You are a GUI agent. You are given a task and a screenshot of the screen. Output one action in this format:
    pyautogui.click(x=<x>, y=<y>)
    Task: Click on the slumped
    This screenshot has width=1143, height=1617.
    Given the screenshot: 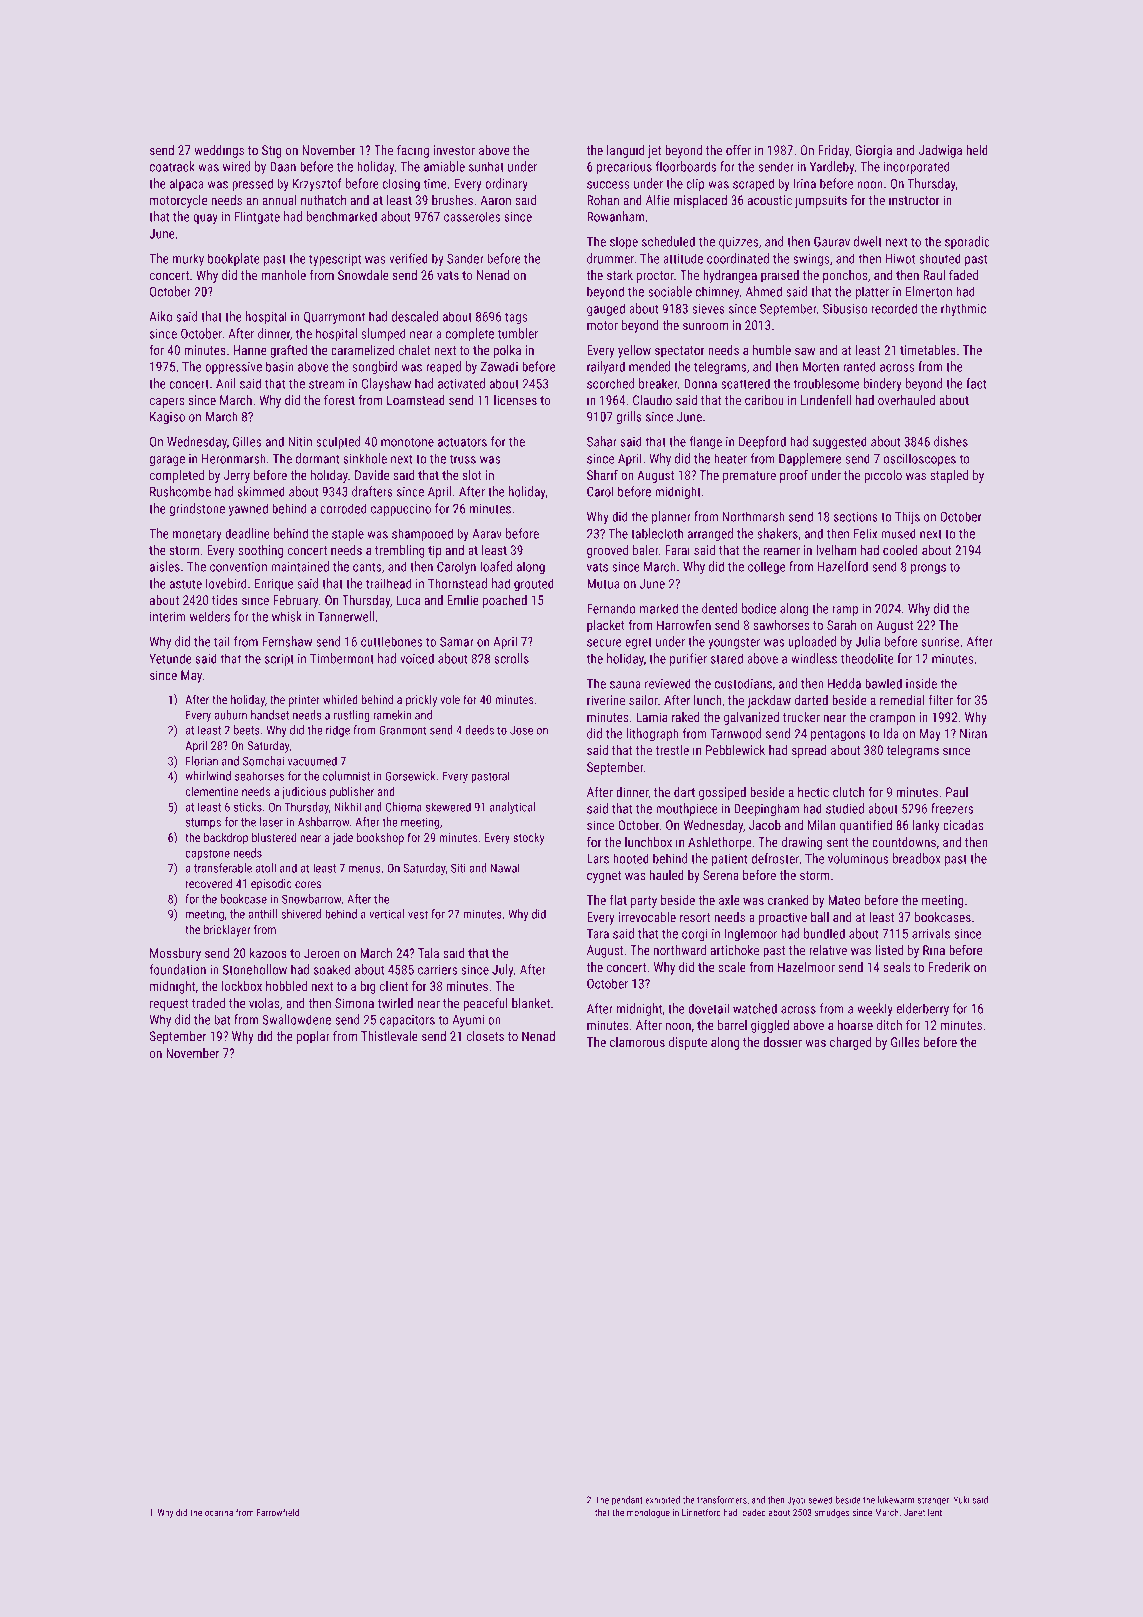 What is the action you would take?
    pyautogui.click(x=383, y=334)
